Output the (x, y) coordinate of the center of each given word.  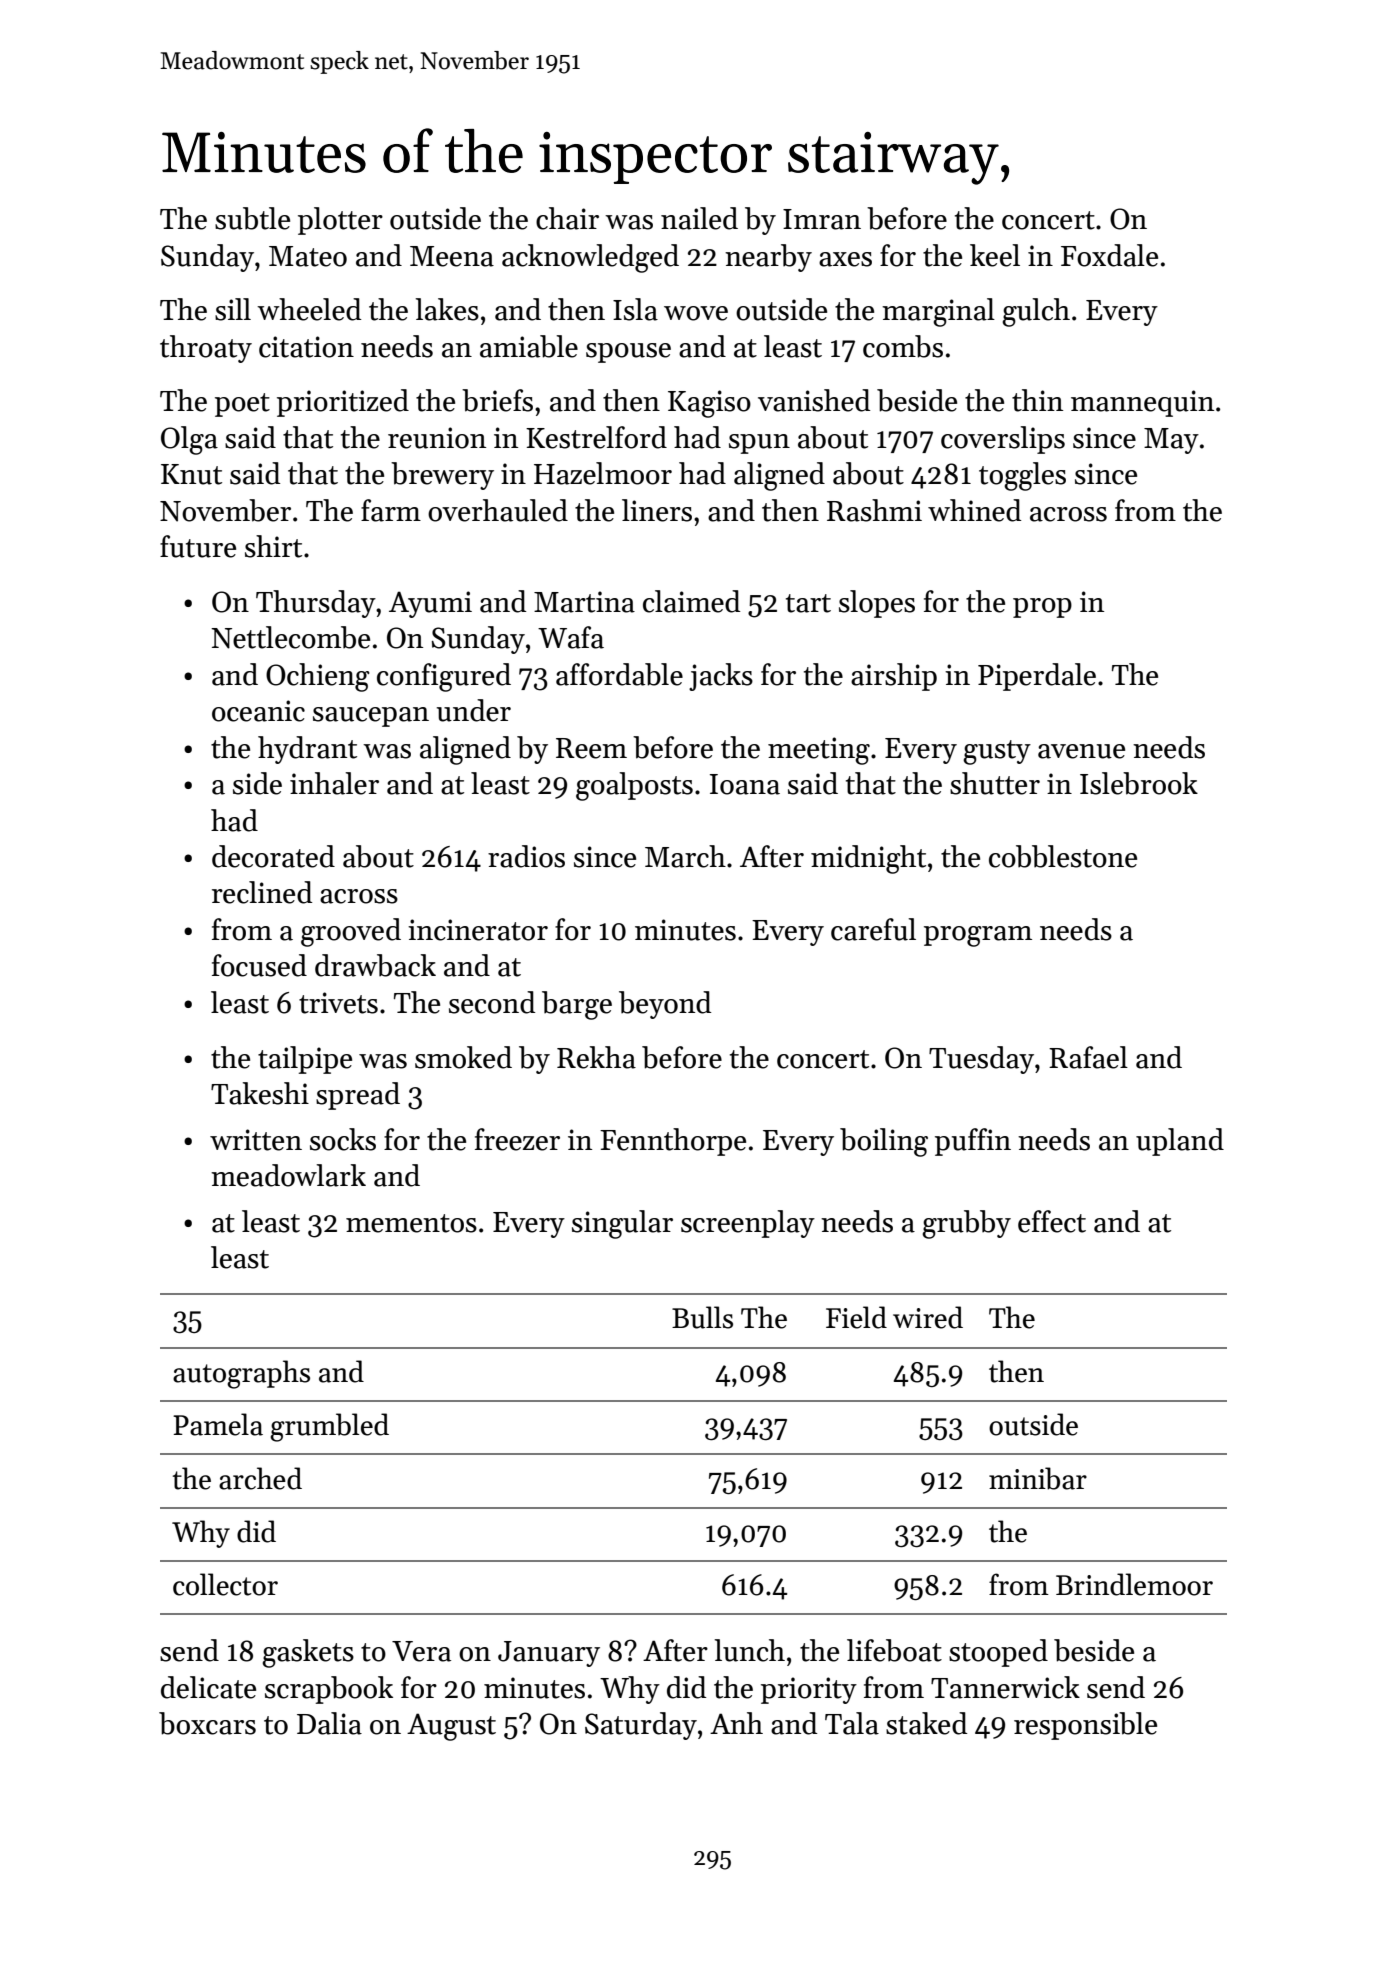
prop (1042, 608)
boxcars (207, 1723)
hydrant (307, 750)
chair (567, 218)
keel (995, 255)
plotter (340, 221)
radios (526, 856)
